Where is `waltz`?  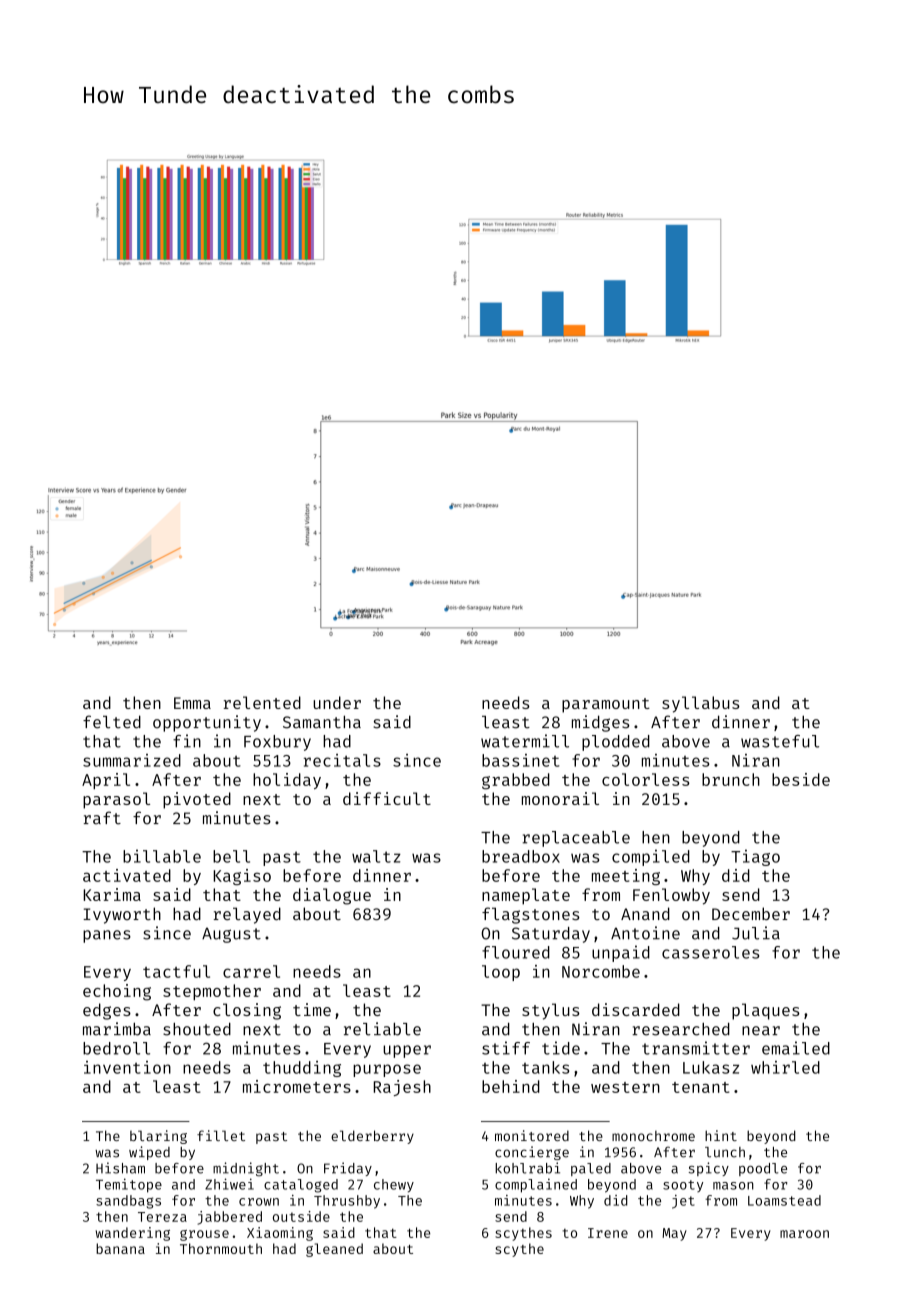 waltz is located at coordinates (376, 856).
